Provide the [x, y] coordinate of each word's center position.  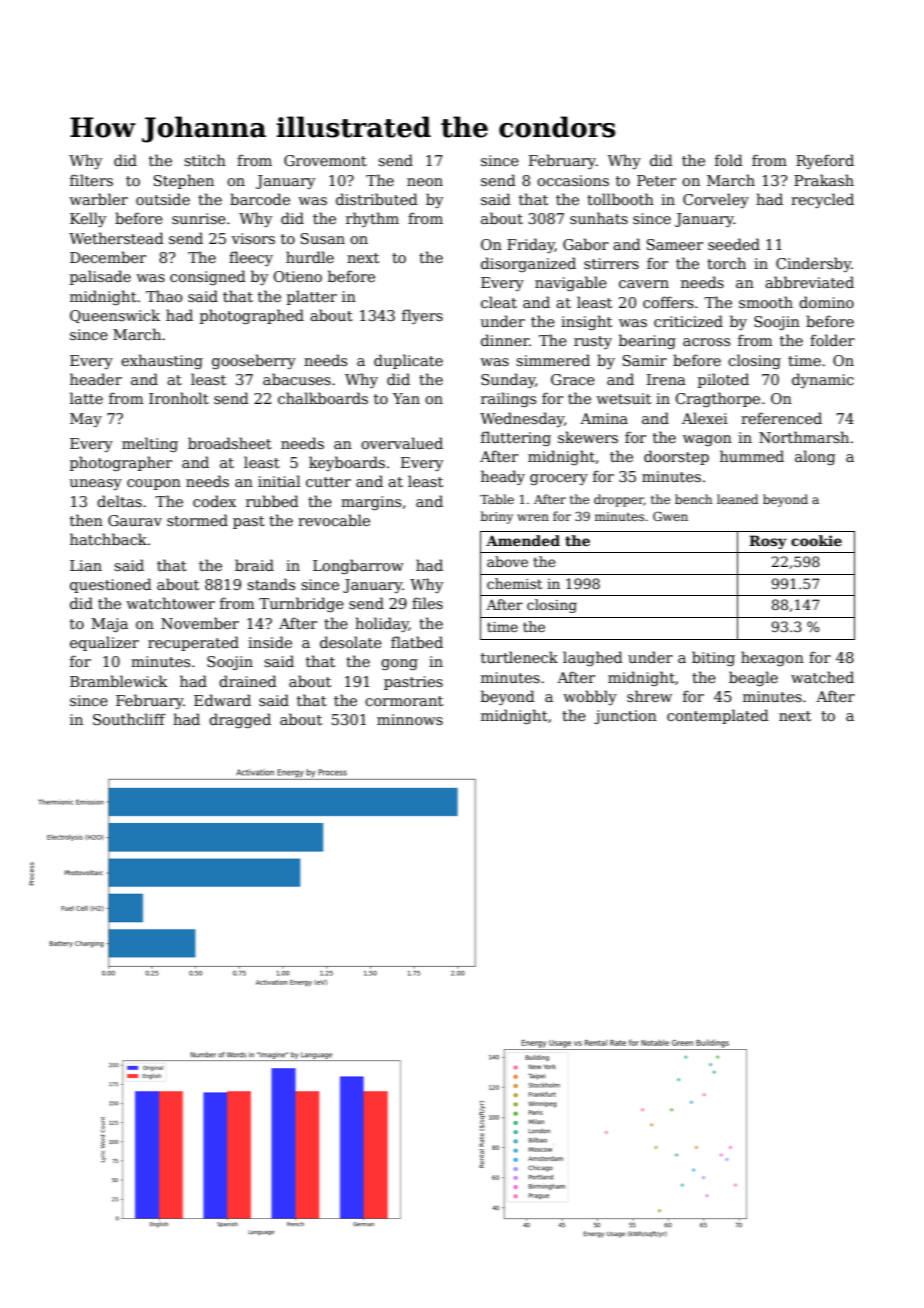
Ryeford [825, 161]
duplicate [408, 361]
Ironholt [179, 398]
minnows [410, 719]
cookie [816, 540]
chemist [514, 583]
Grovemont [325, 160]
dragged [240, 720]
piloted [723, 380]
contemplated [718, 716]
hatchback [108, 539]
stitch [205, 160]
